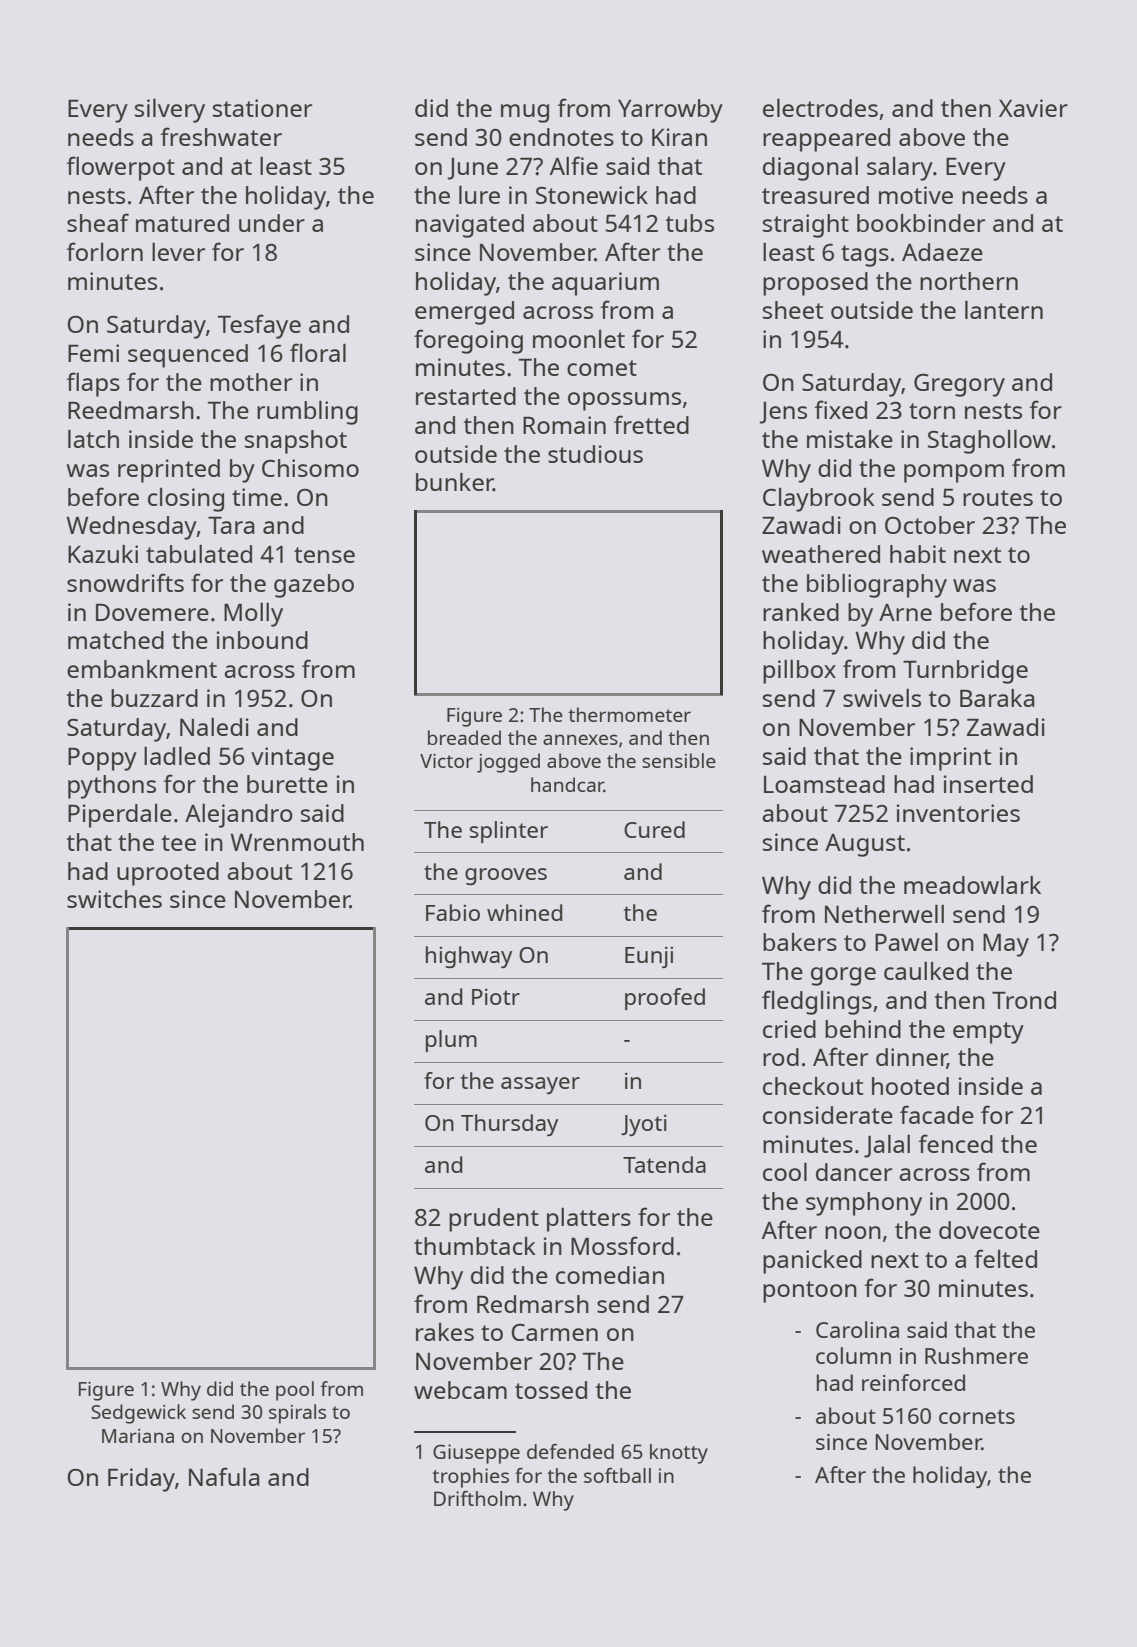  Describe the element at coordinates (853, 1355) in the screenshot. I see `column` at that location.
